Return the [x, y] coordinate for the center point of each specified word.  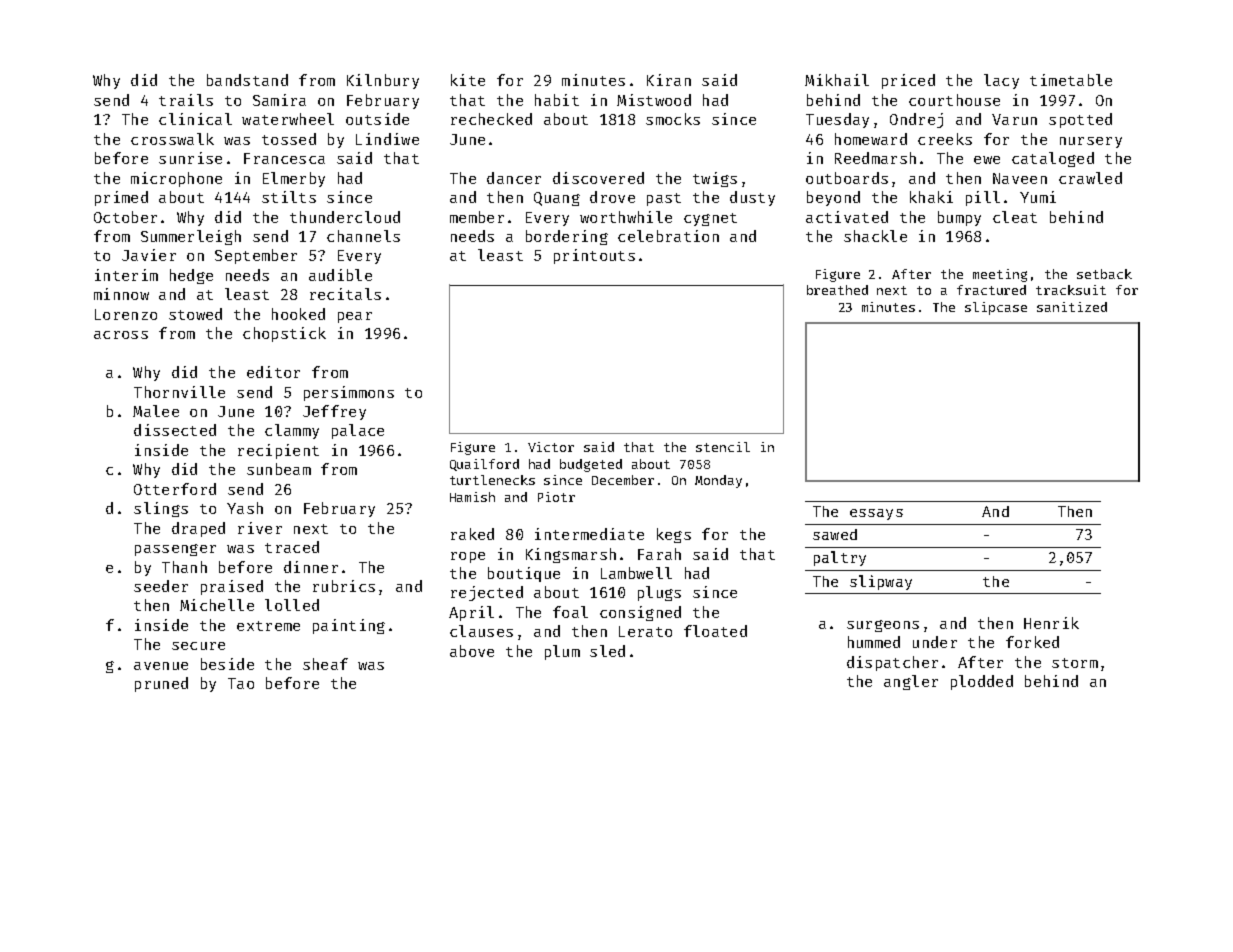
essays [876, 514]
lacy [1001, 81]
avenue [161, 666]
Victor [551, 447]
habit [557, 100]
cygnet [710, 219]
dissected [175, 430]
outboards [847, 178]
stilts [289, 197]
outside [377, 119]
